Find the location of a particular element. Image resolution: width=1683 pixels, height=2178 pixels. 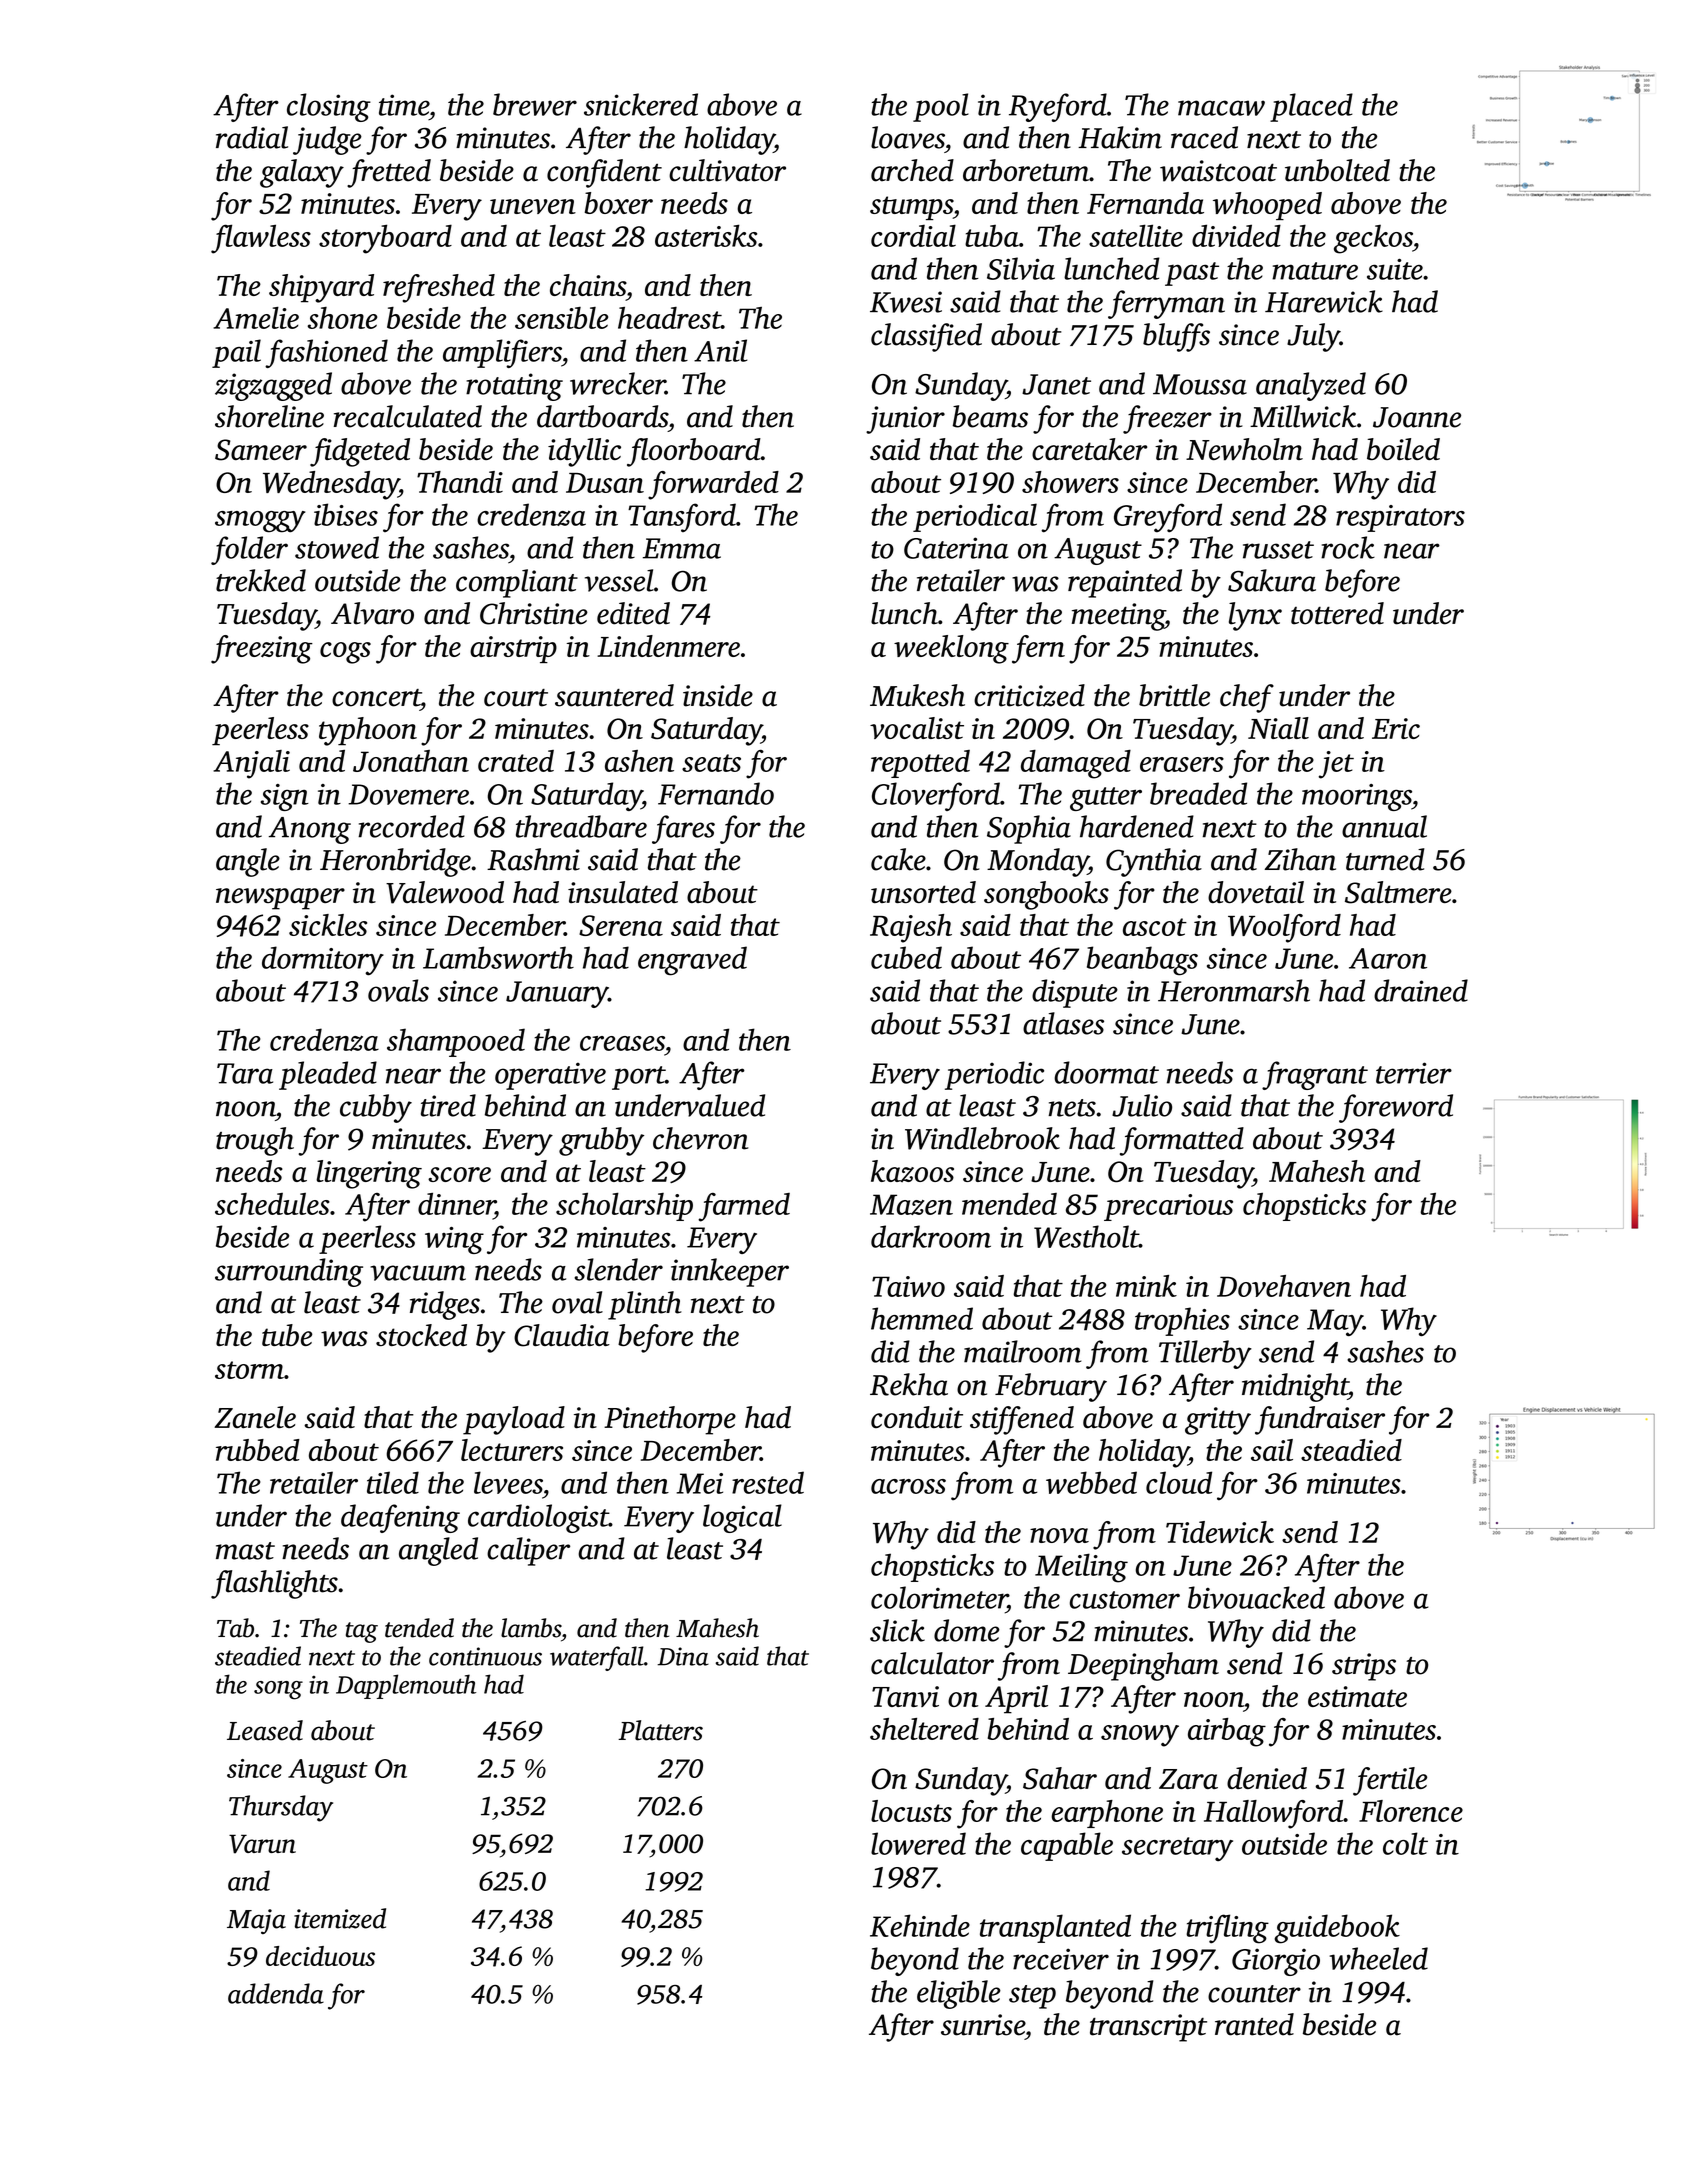

flashlights is located at coordinates (274, 1584).
